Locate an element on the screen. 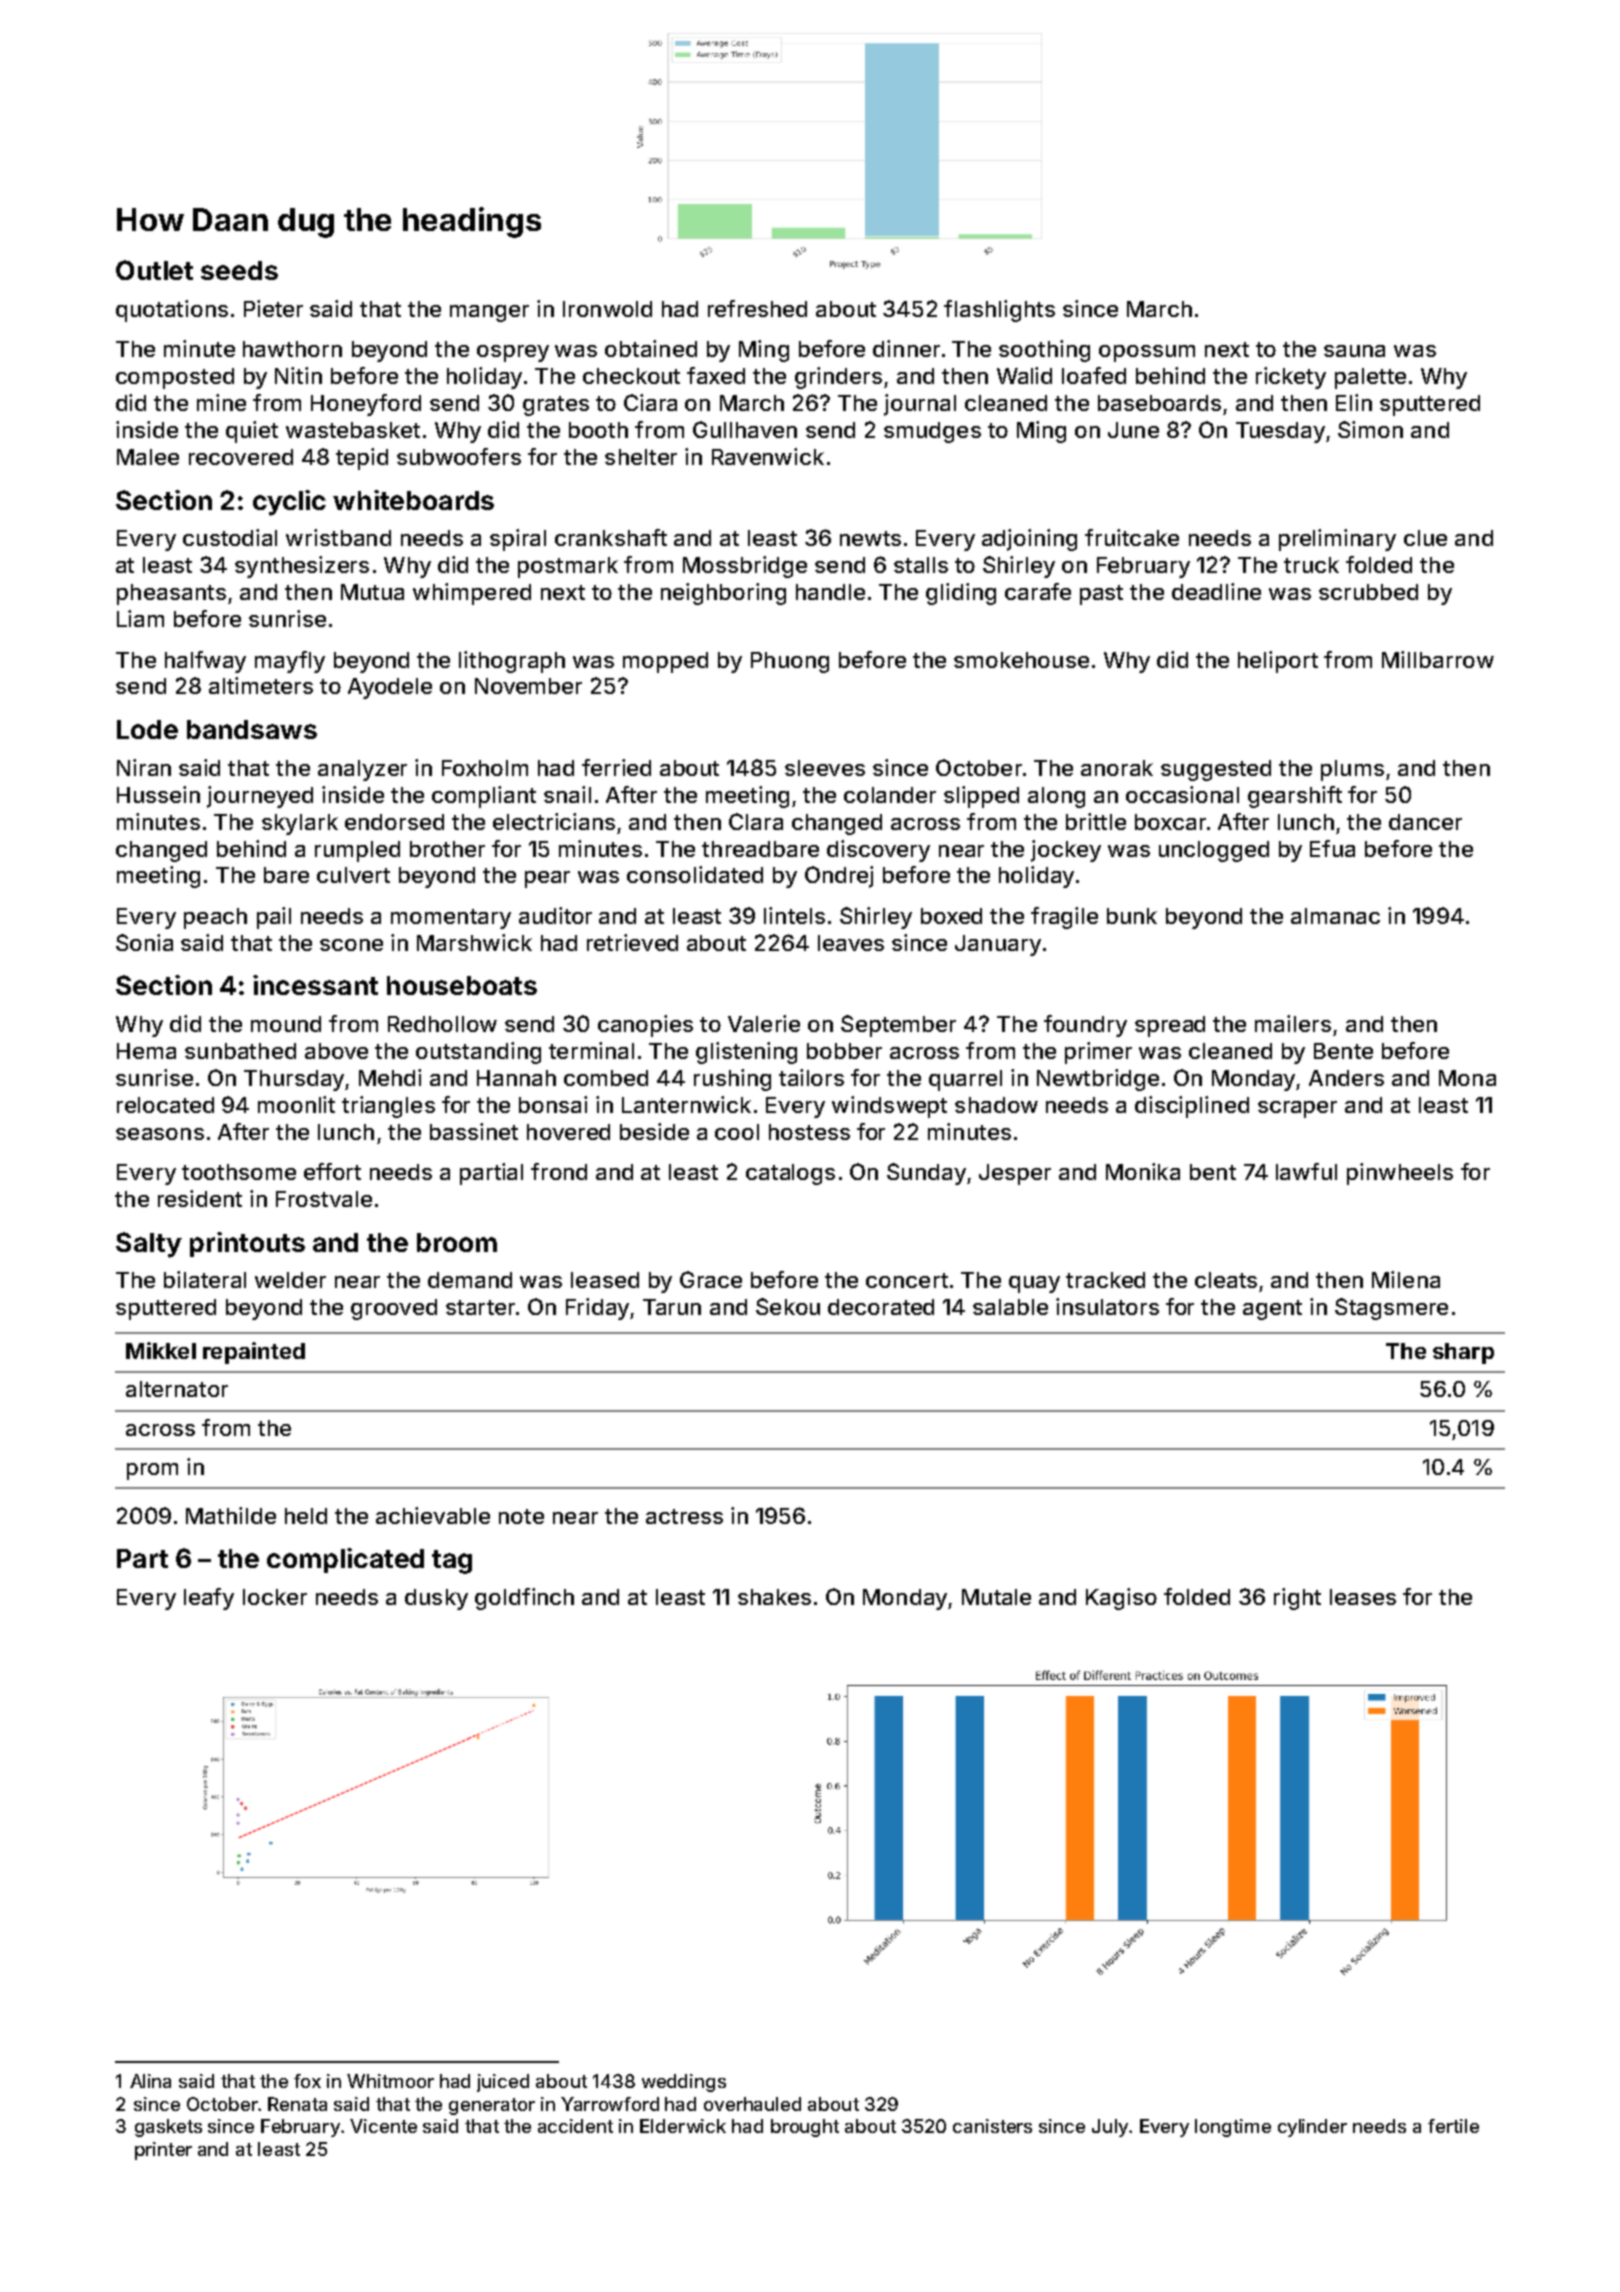 The width and height of the screenshot is (1620, 2292). subwoofers is located at coordinates (459, 456).
